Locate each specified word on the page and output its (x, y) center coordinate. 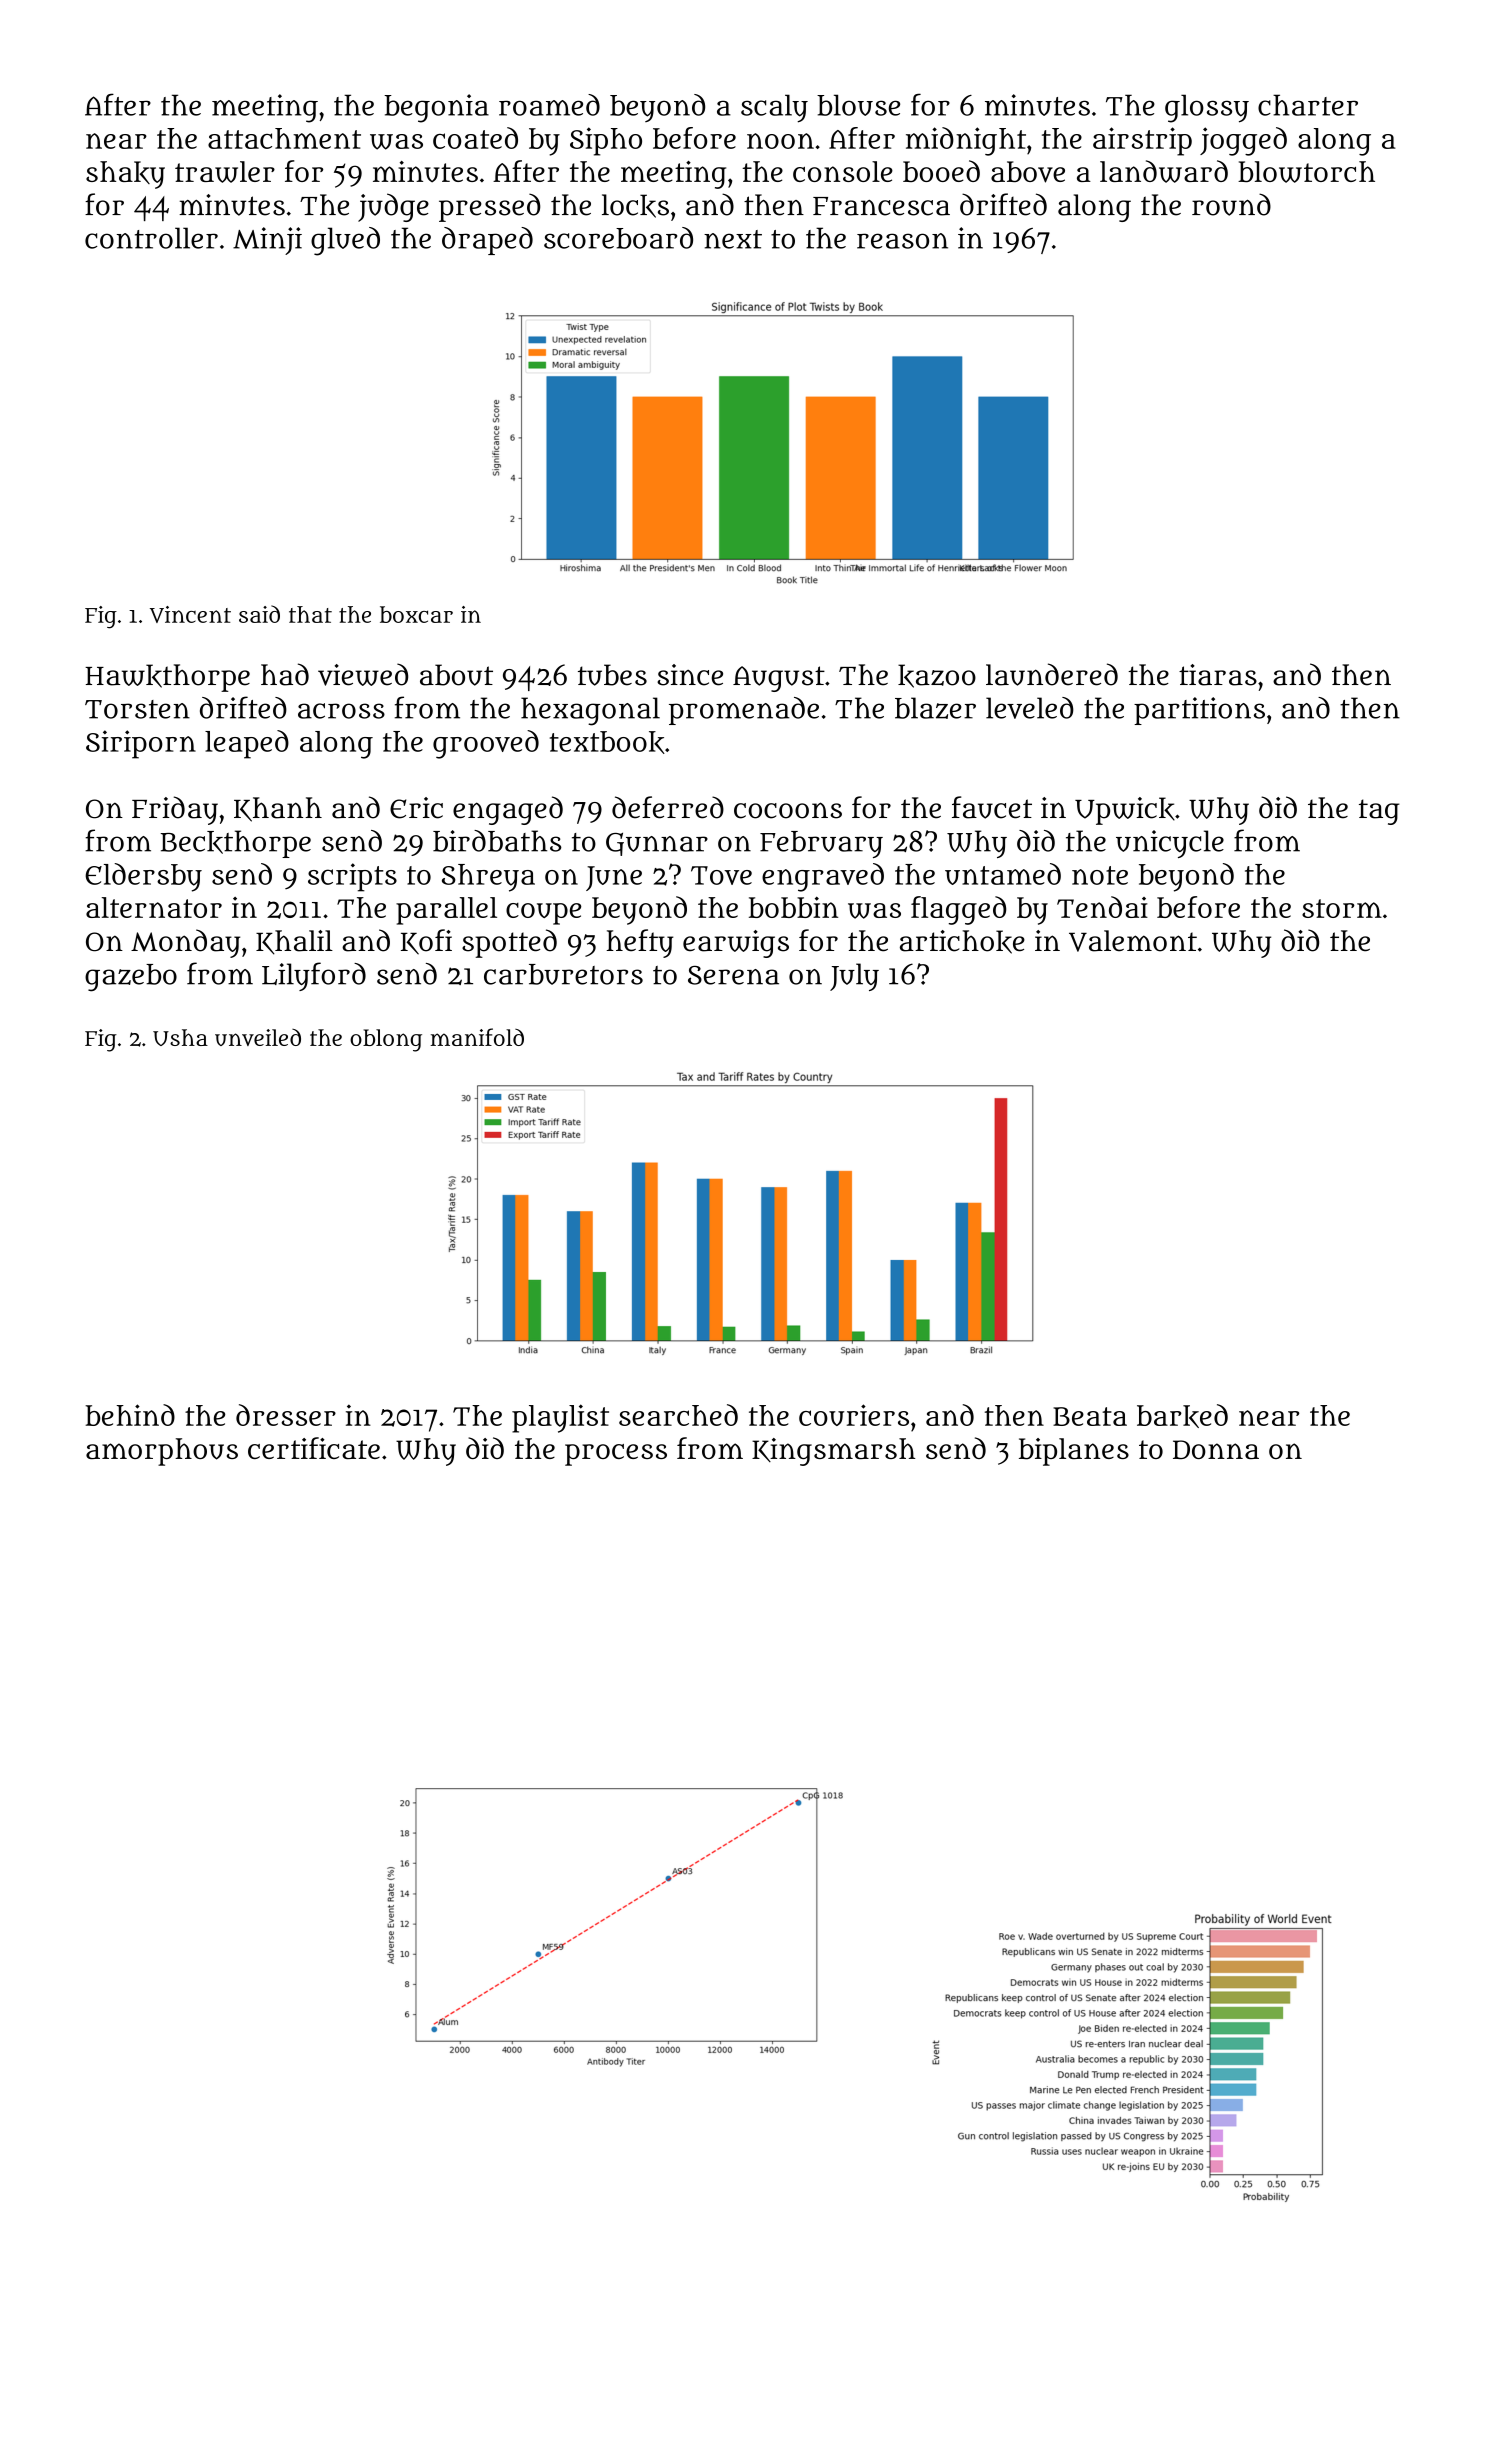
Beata (1090, 1416)
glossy (1207, 108)
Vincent (190, 614)
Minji (267, 241)
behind (130, 1415)
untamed (1003, 874)
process (616, 1455)
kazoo (937, 676)
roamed (549, 105)
